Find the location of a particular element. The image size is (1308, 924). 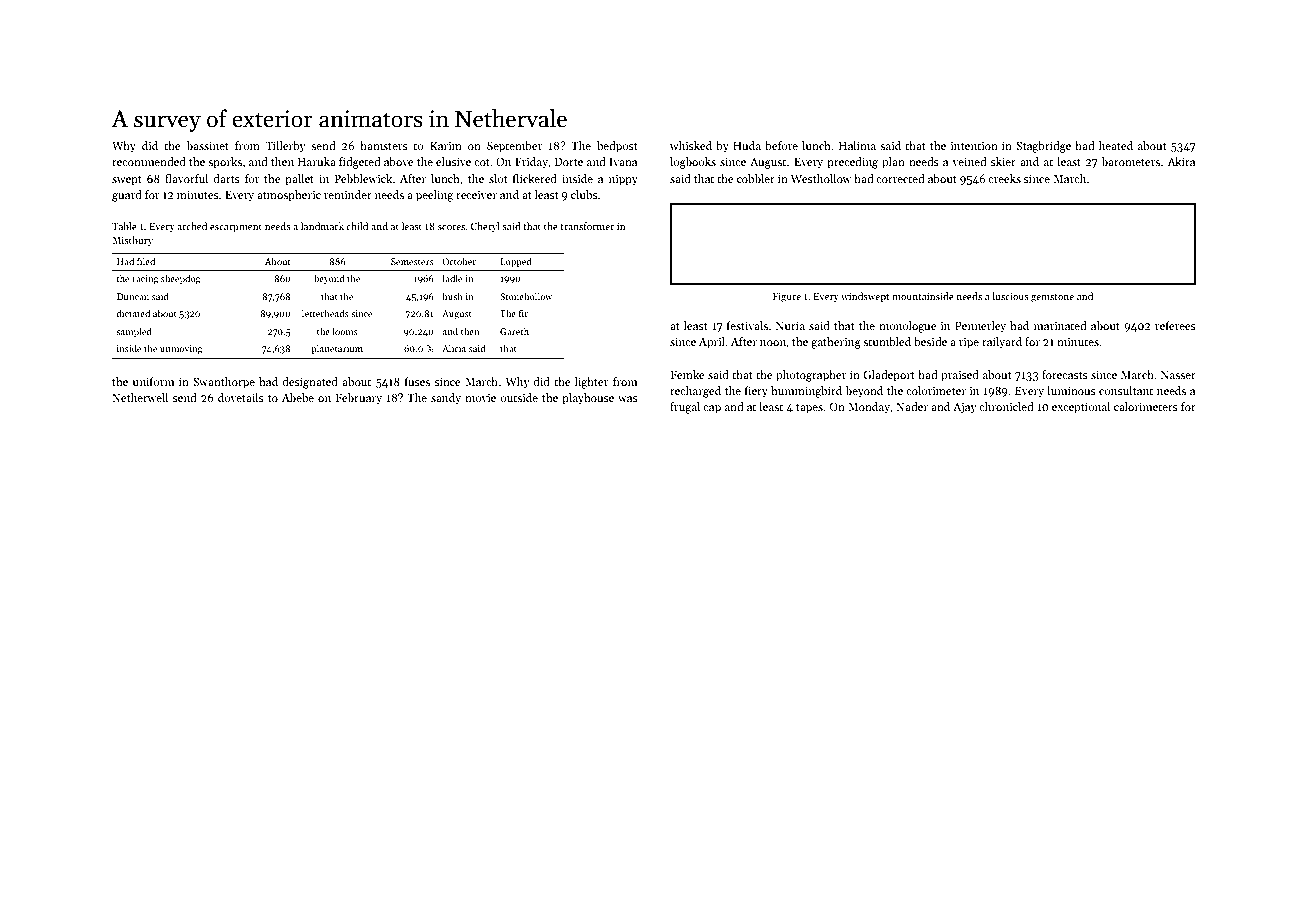

unmoving is located at coordinates (181, 349).
